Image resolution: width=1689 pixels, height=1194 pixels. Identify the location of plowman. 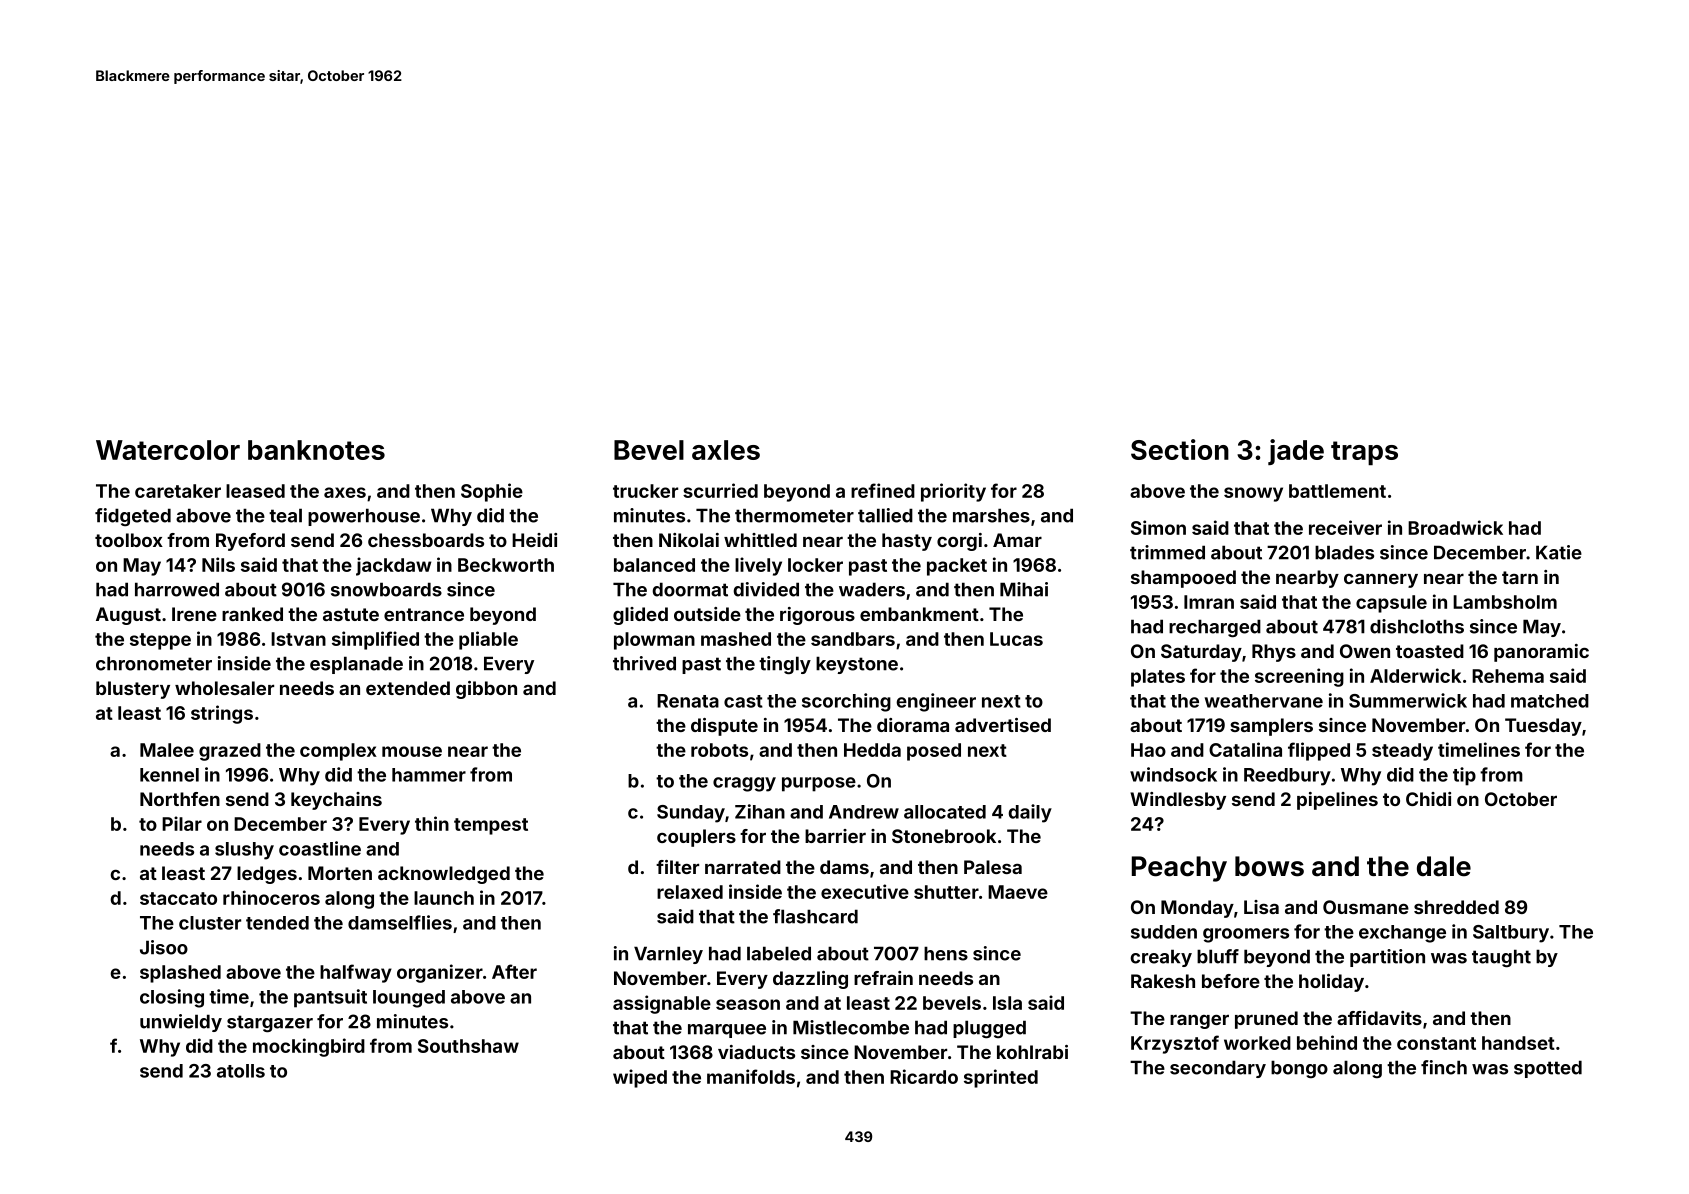
(654, 641).
